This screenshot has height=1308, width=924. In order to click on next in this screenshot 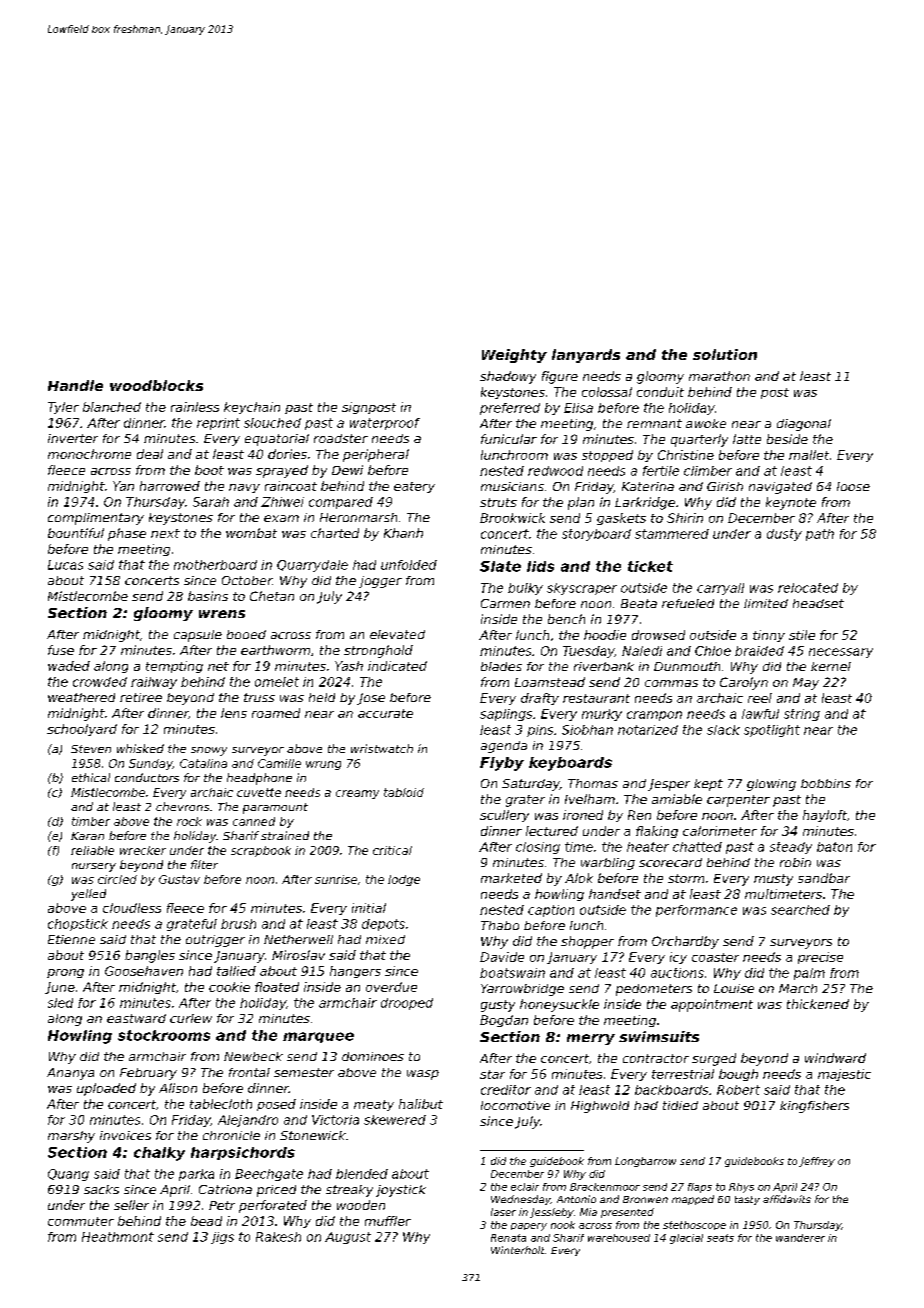, I will do `click(165, 533)`.
